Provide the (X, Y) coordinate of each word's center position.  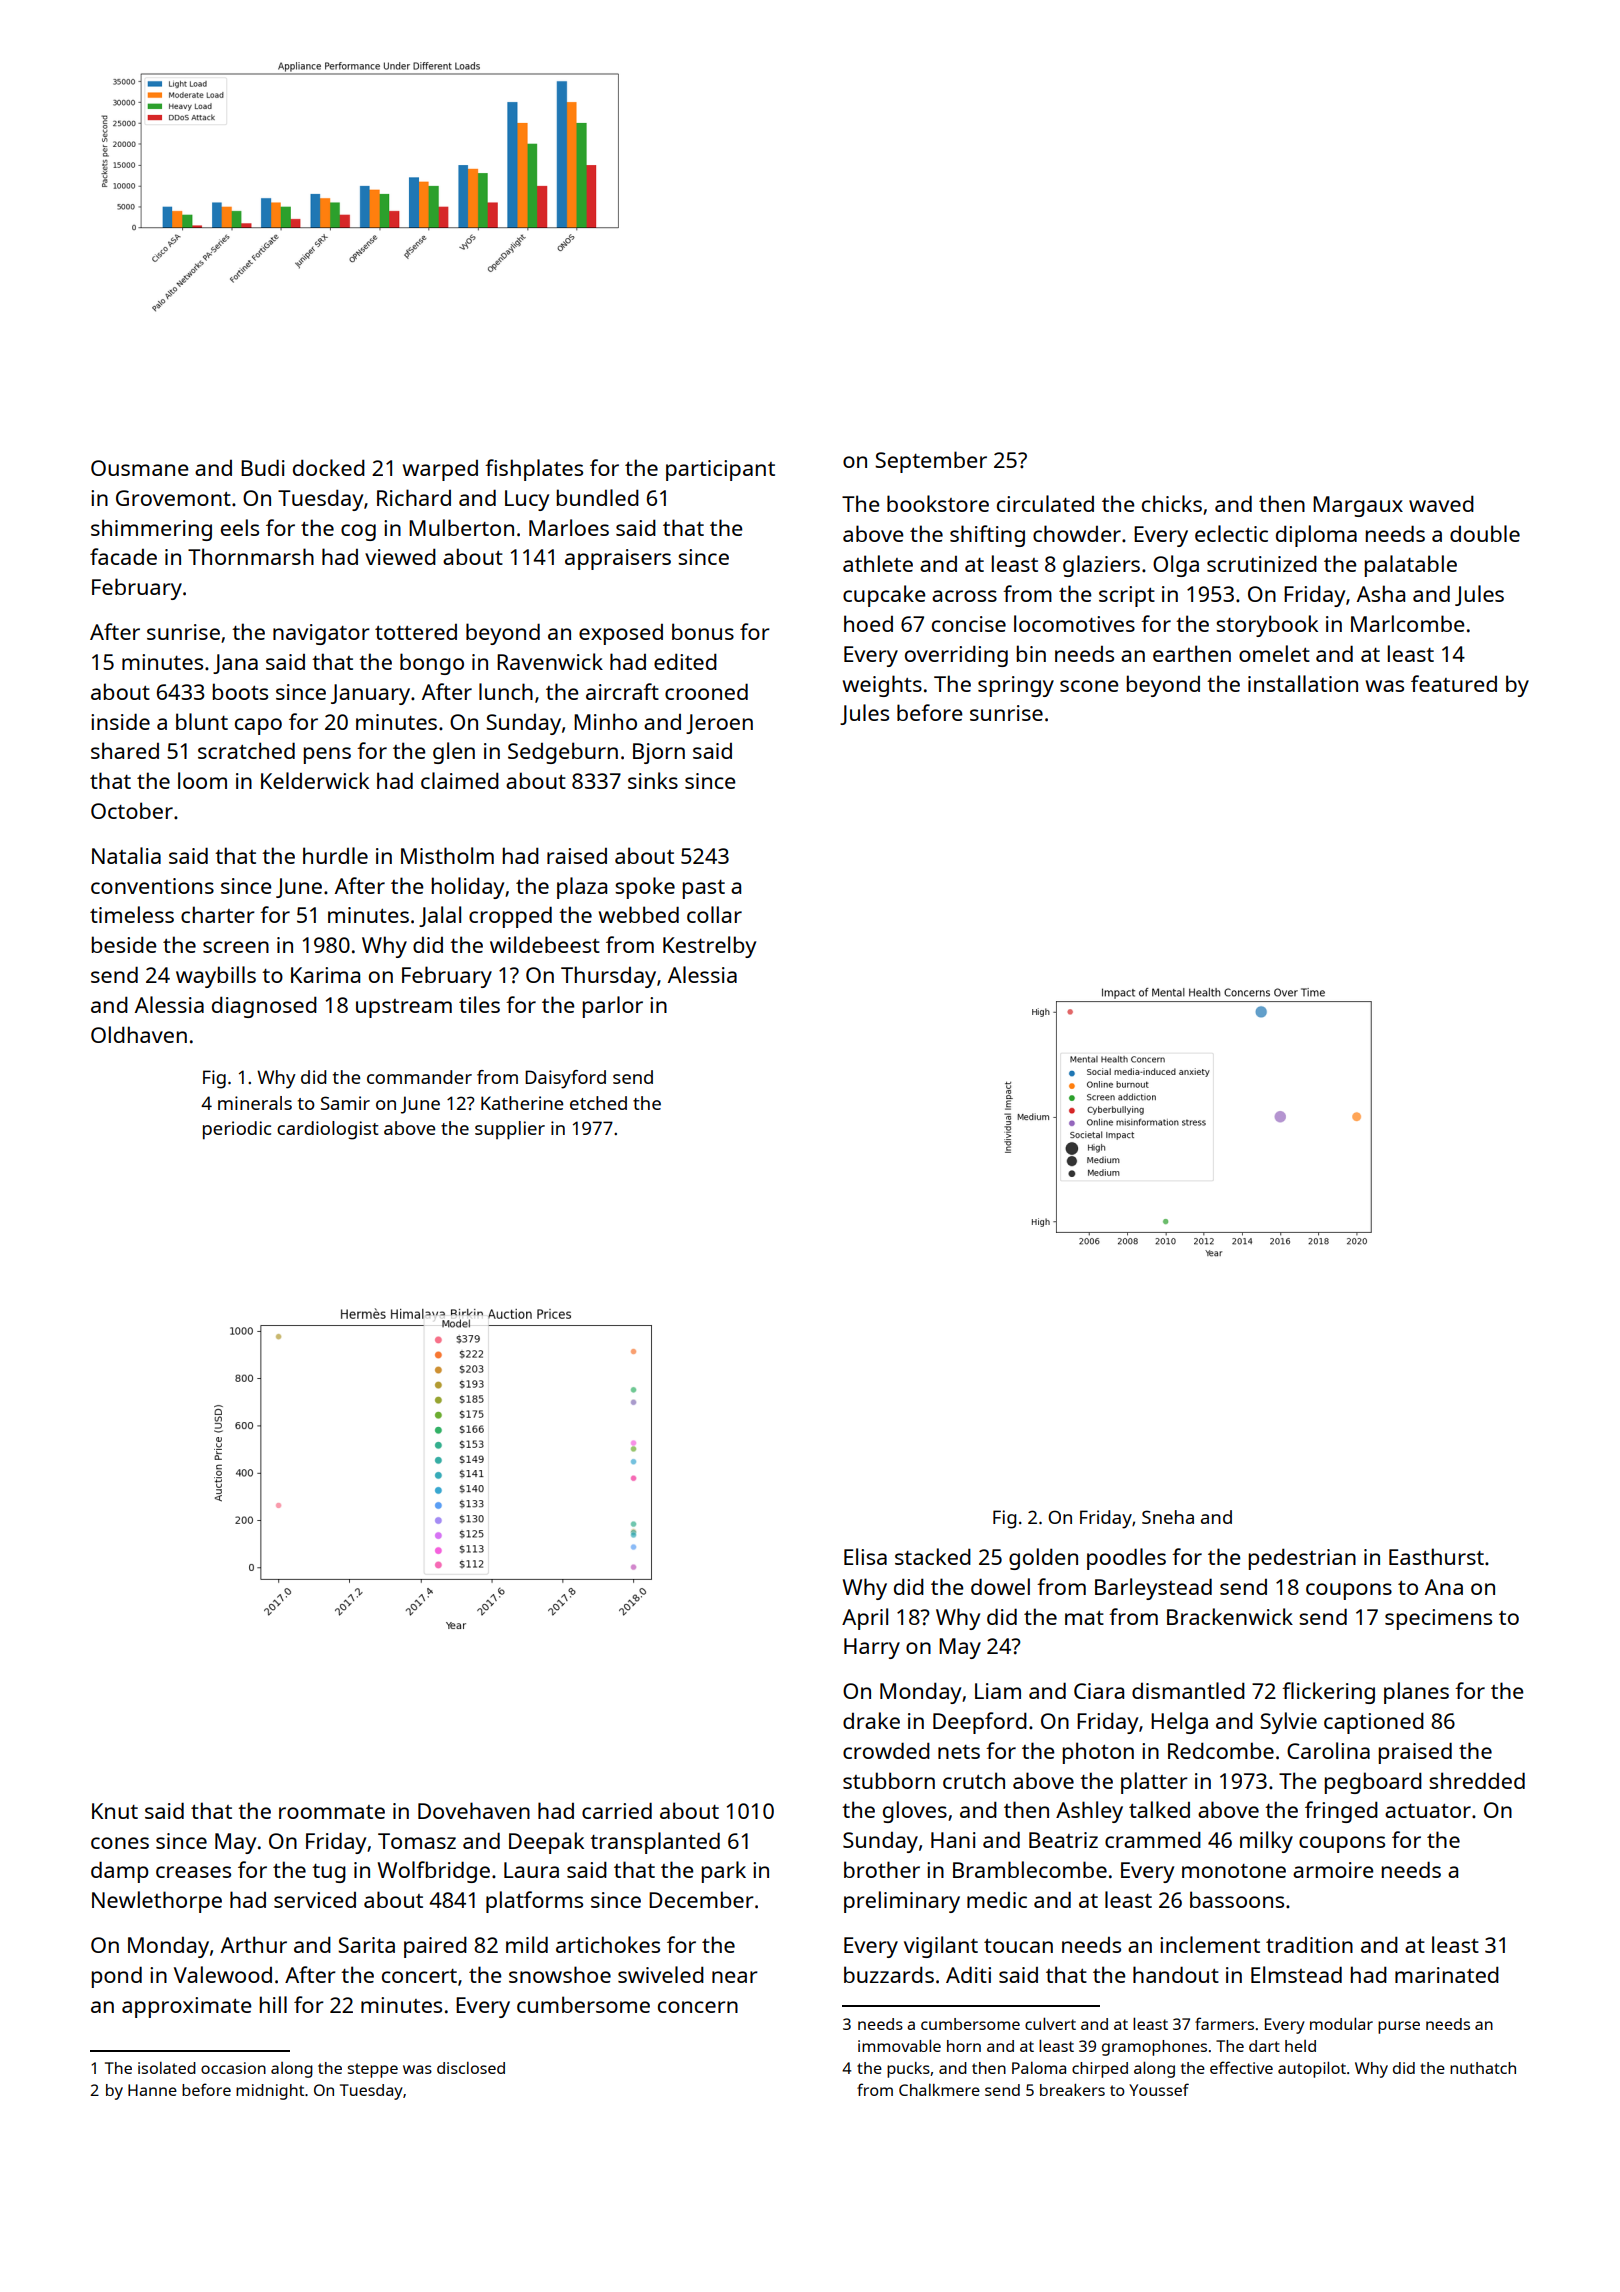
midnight (270, 2092)
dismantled (1188, 1690)
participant (720, 470)
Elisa (865, 1556)
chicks (1172, 503)
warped (440, 470)
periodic (237, 1130)
